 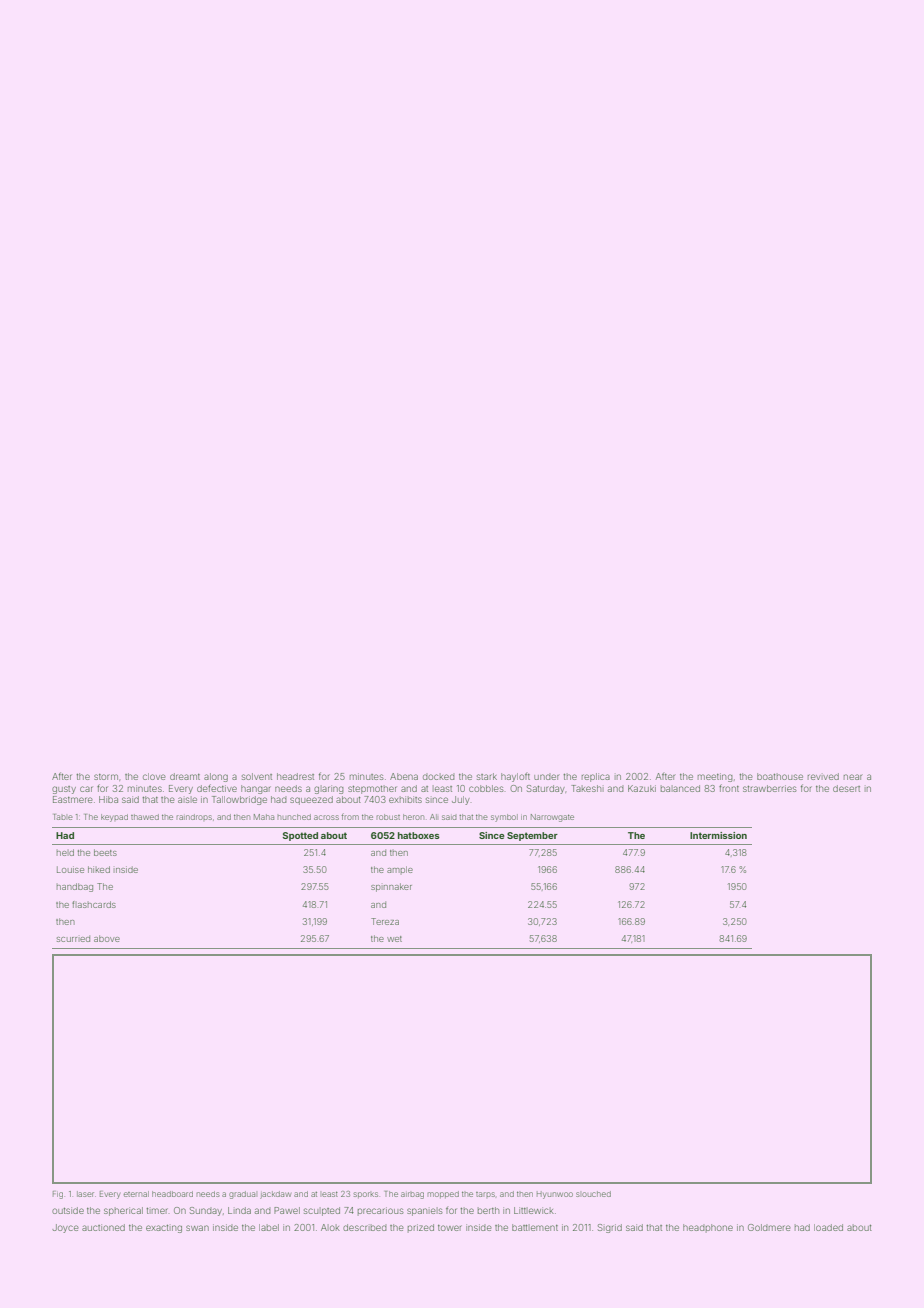 I want to click on Intermission, so click(x=718, y=835).
